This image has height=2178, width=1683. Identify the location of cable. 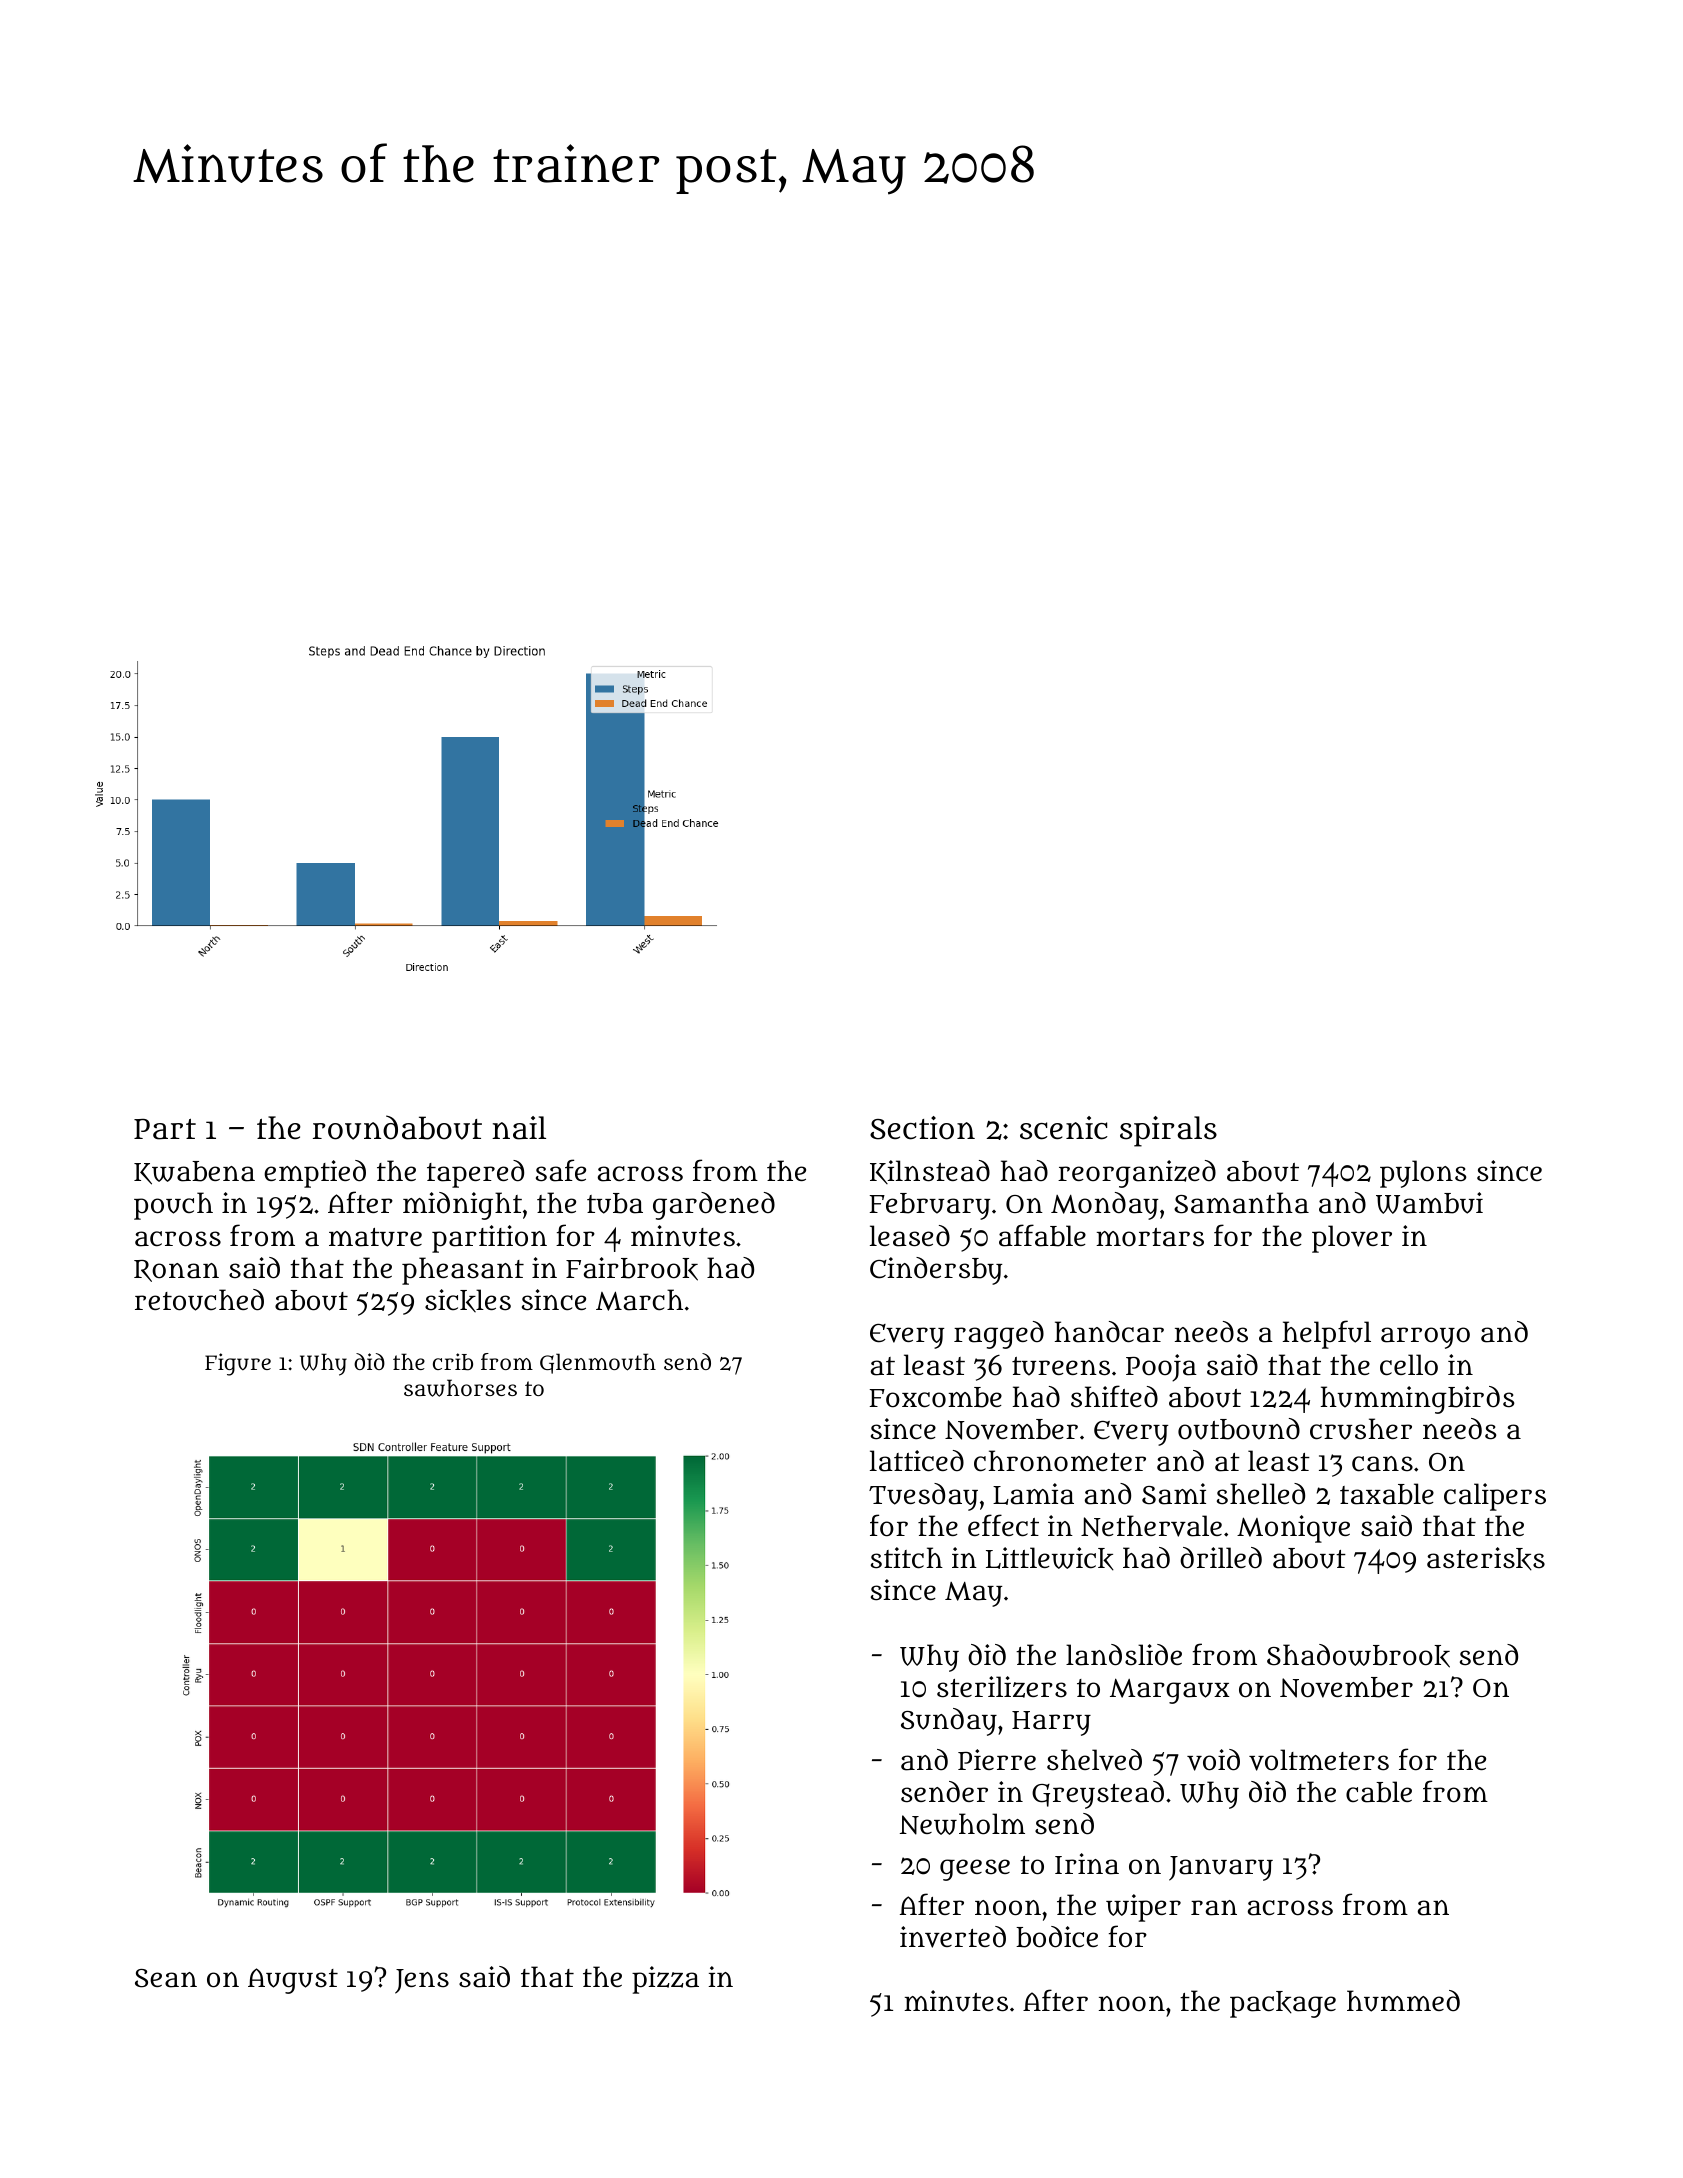
(1379, 1792).
